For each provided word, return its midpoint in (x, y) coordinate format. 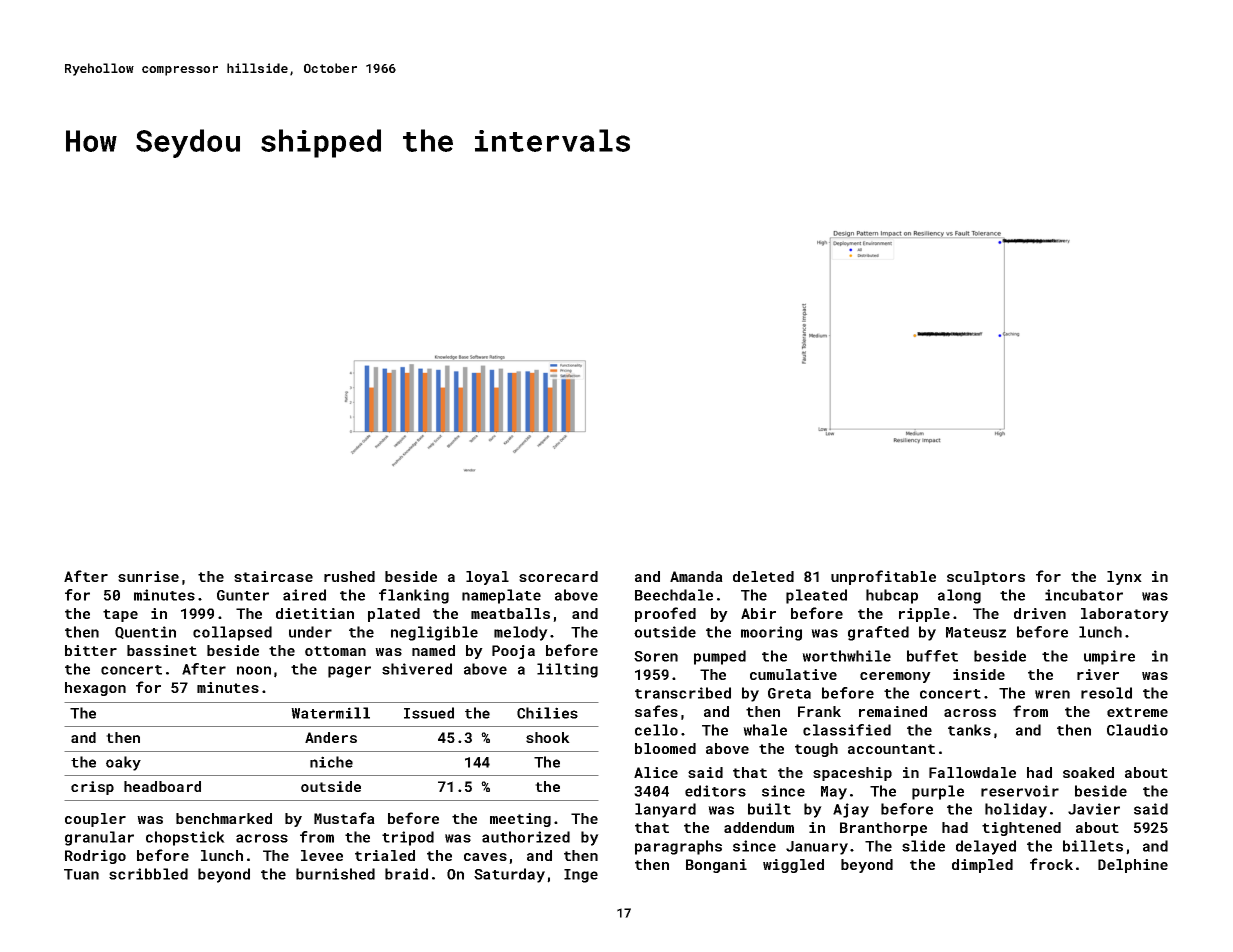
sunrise (148, 576)
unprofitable (883, 577)
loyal (487, 578)
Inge (581, 876)
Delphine (1133, 866)
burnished (335, 874)
